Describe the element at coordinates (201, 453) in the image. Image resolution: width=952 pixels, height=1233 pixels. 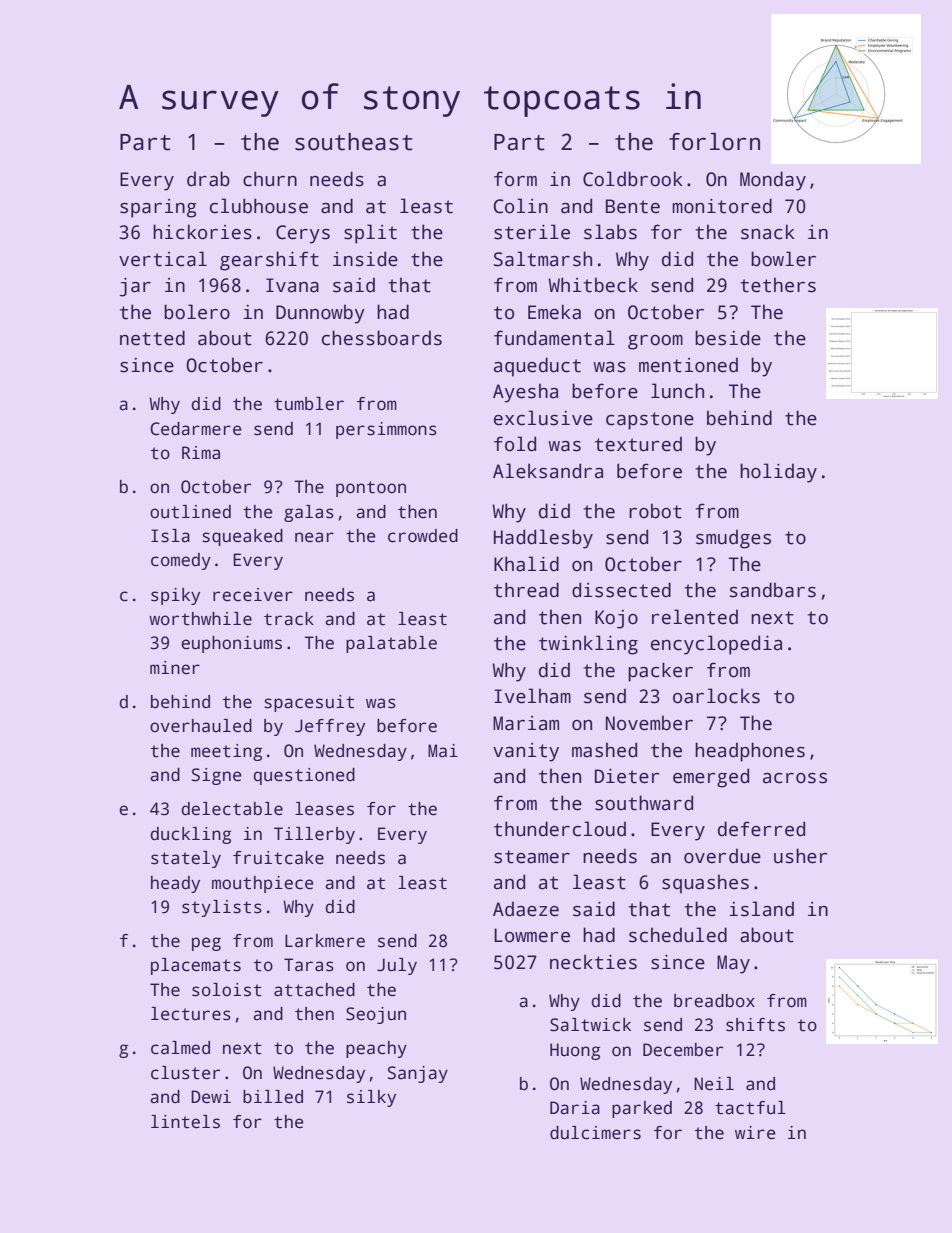
I see `Rima` at that location.
